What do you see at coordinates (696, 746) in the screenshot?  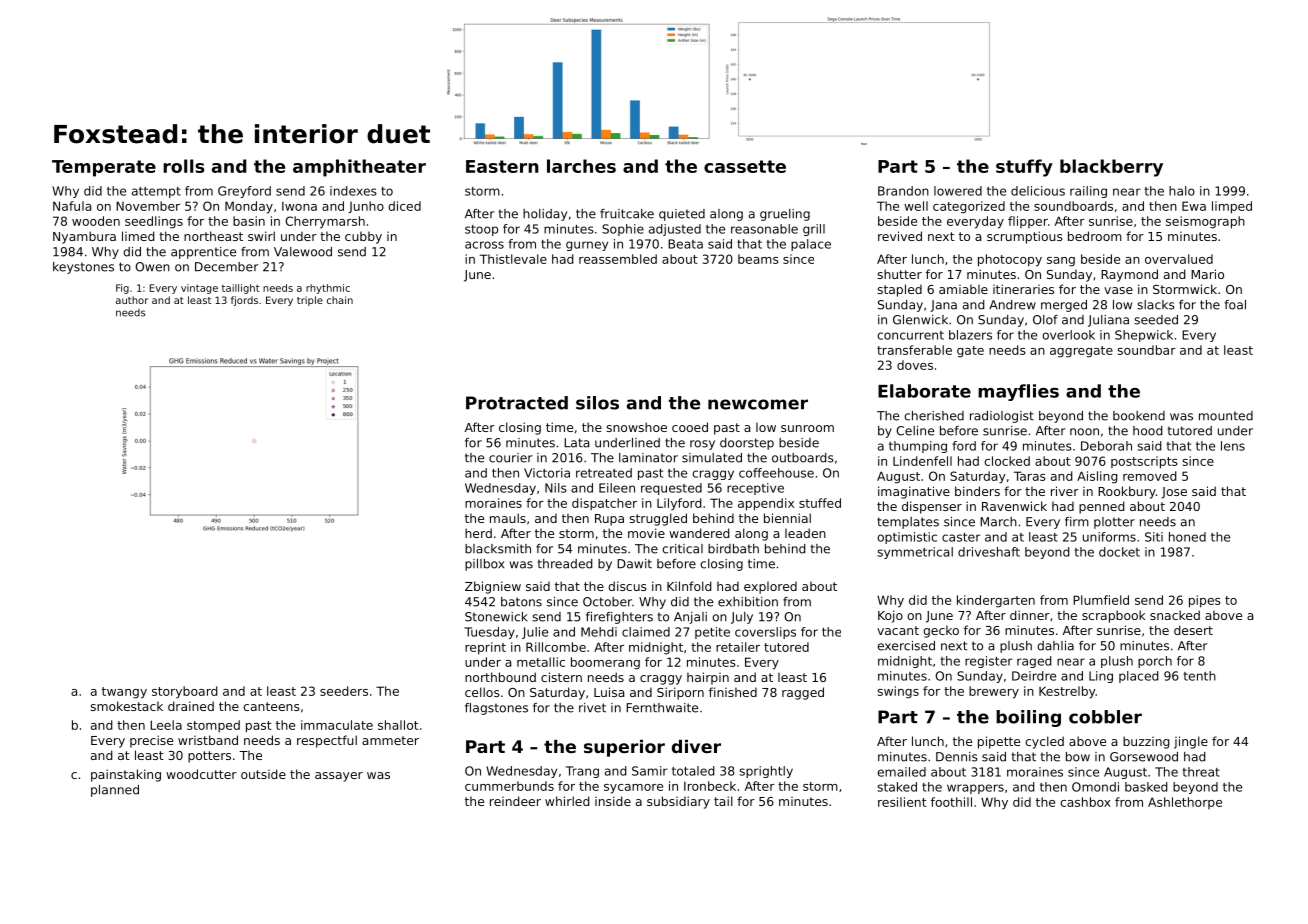 I see `diver` at bounding box center [696, 746].
